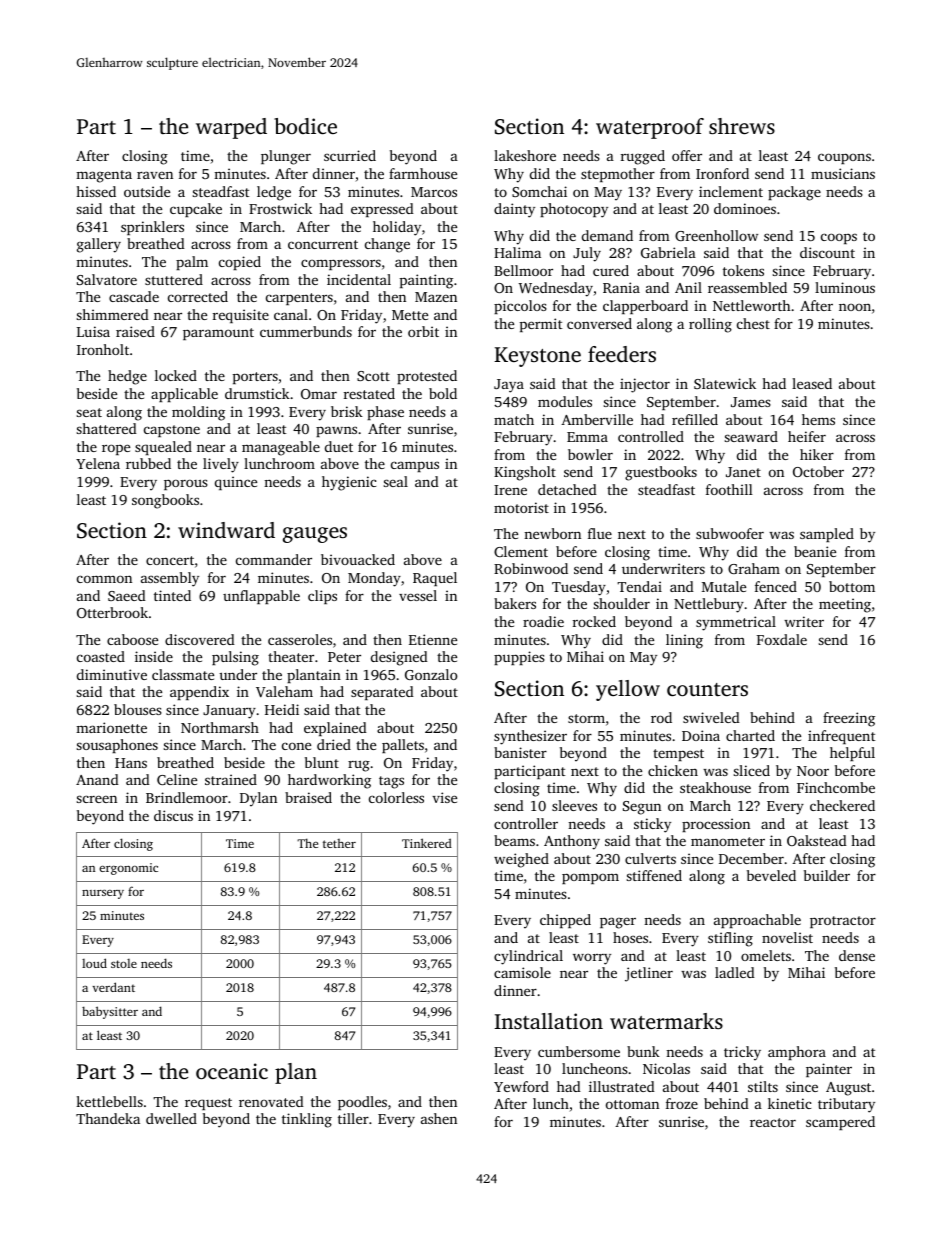 The image size is (952, 1233). I want to click on tether, so click(339, 843).
